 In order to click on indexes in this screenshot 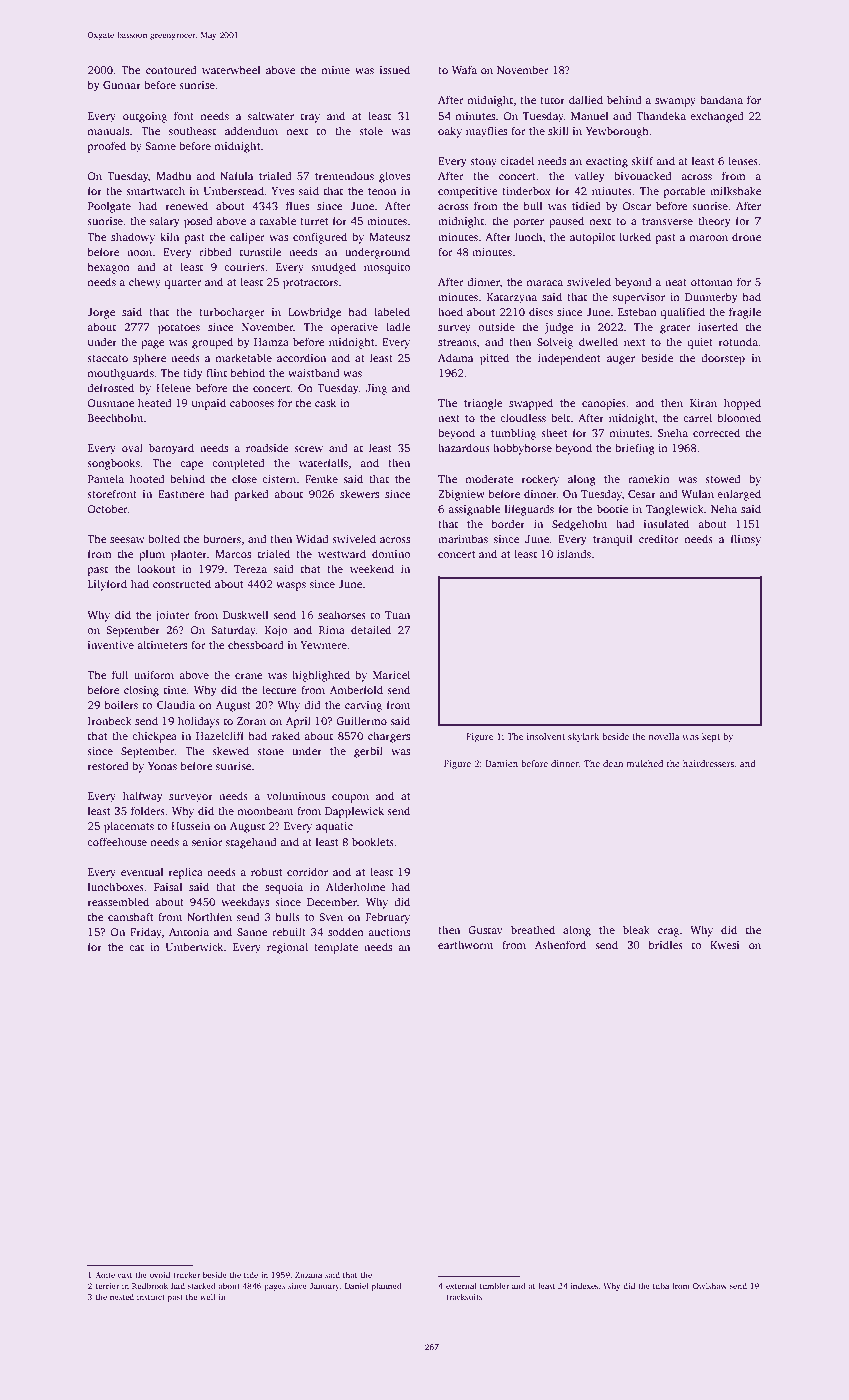, I will do `click(584, 1285)`.
